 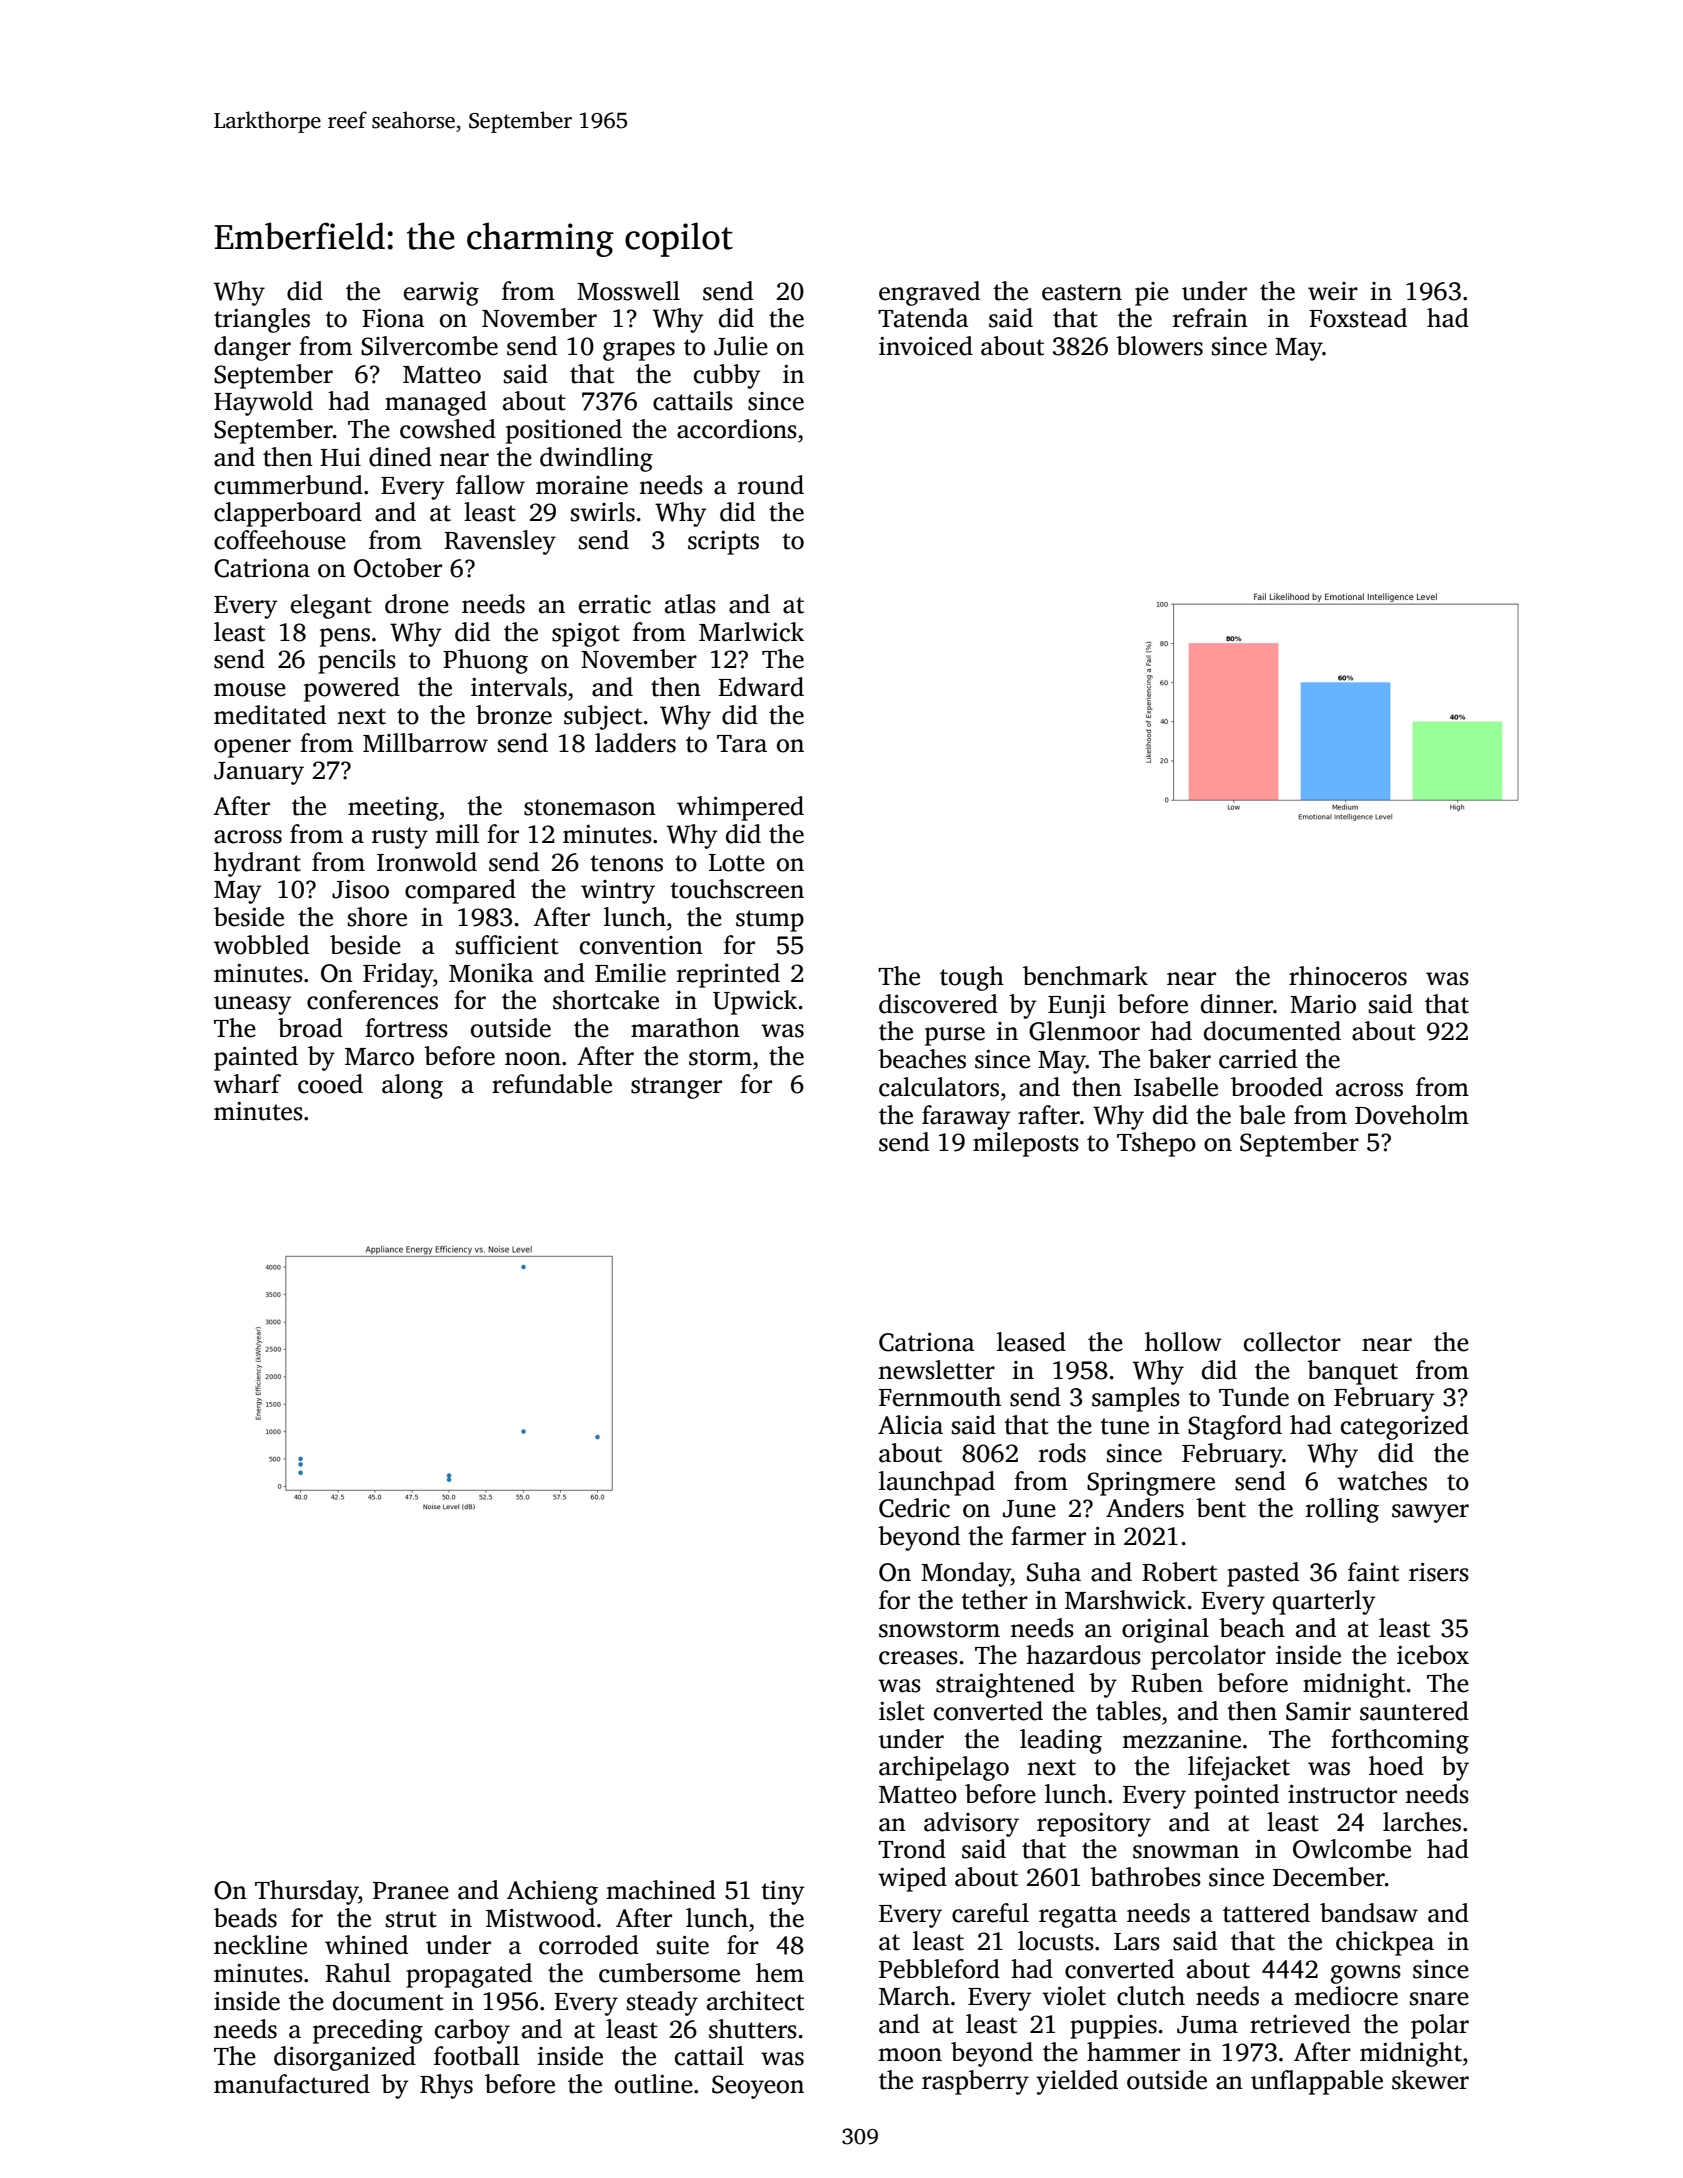 What do you see at coordinates (441, 294) in the page?
I see `earwig` at bounding box center [441, 294].
